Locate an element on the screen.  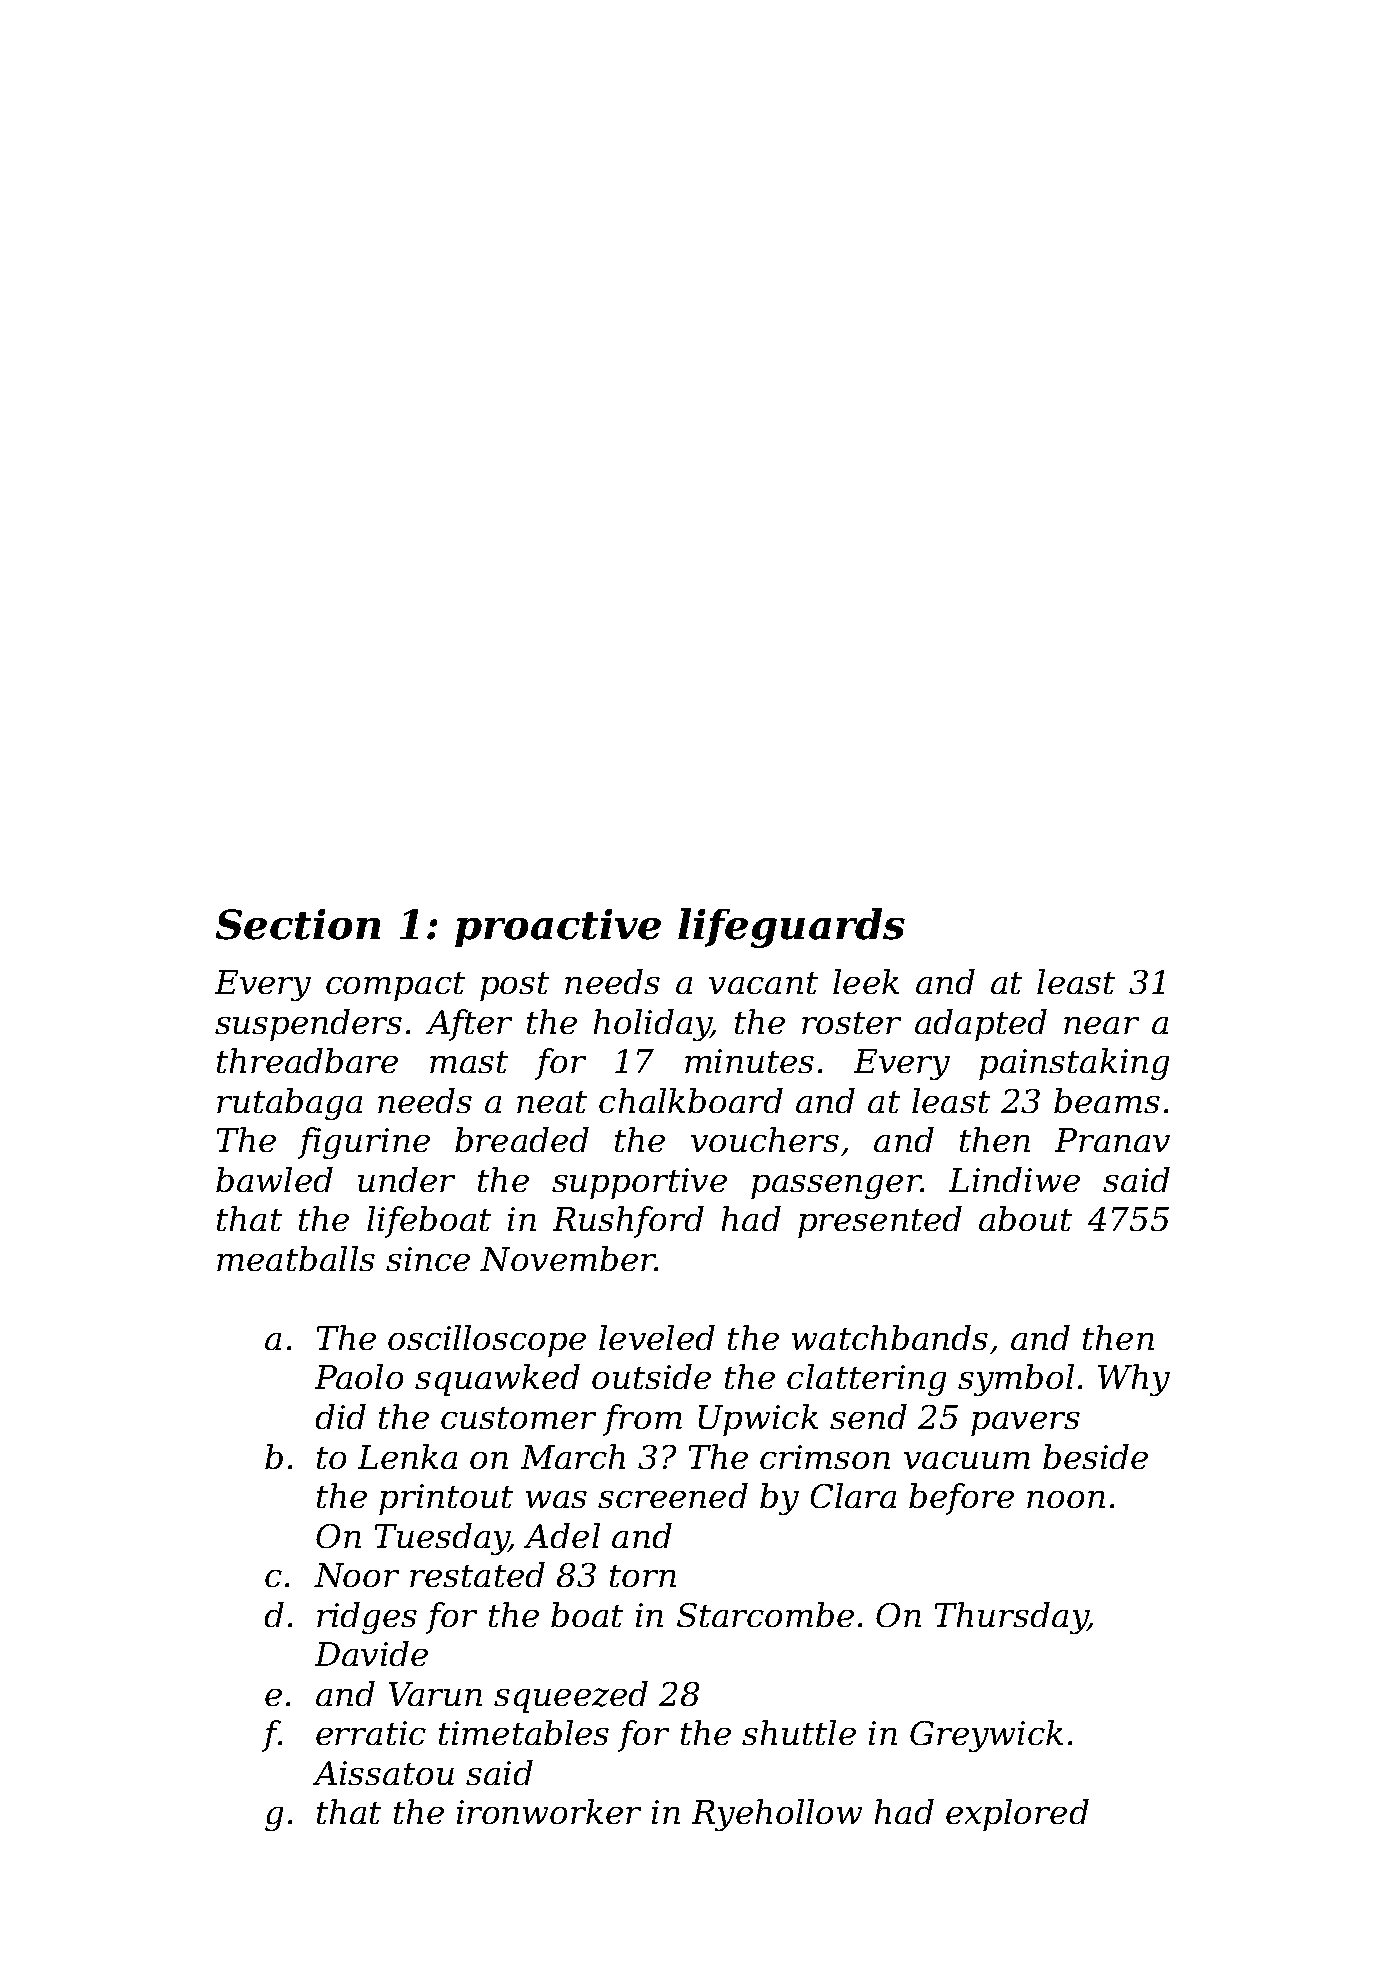
symbol is located at coordinates (1016, 1380).
